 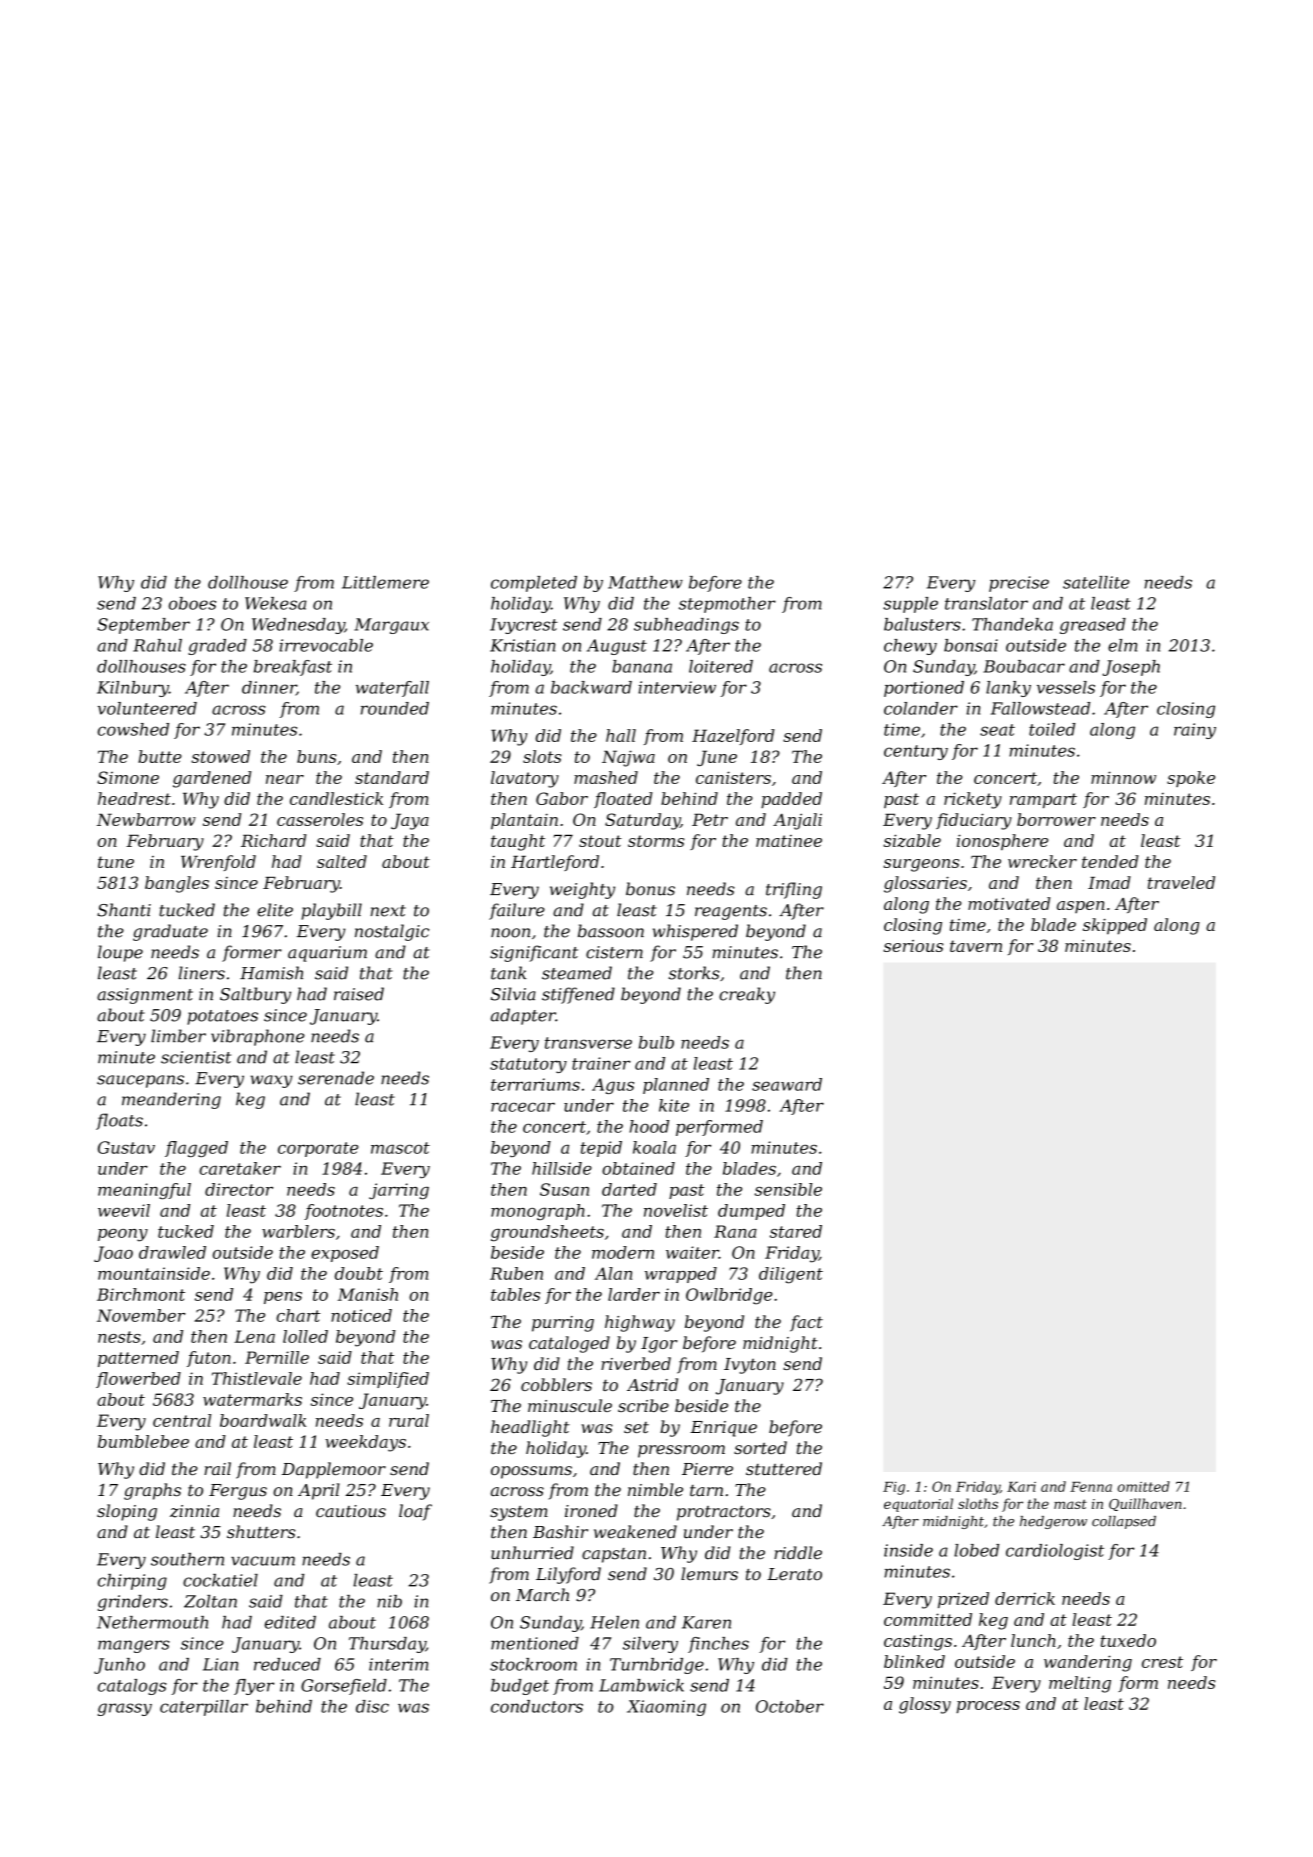 What do you see at coordinates (258, 1037) in the image?
I see `vibraphone` at bounding box center [258, 1037].
